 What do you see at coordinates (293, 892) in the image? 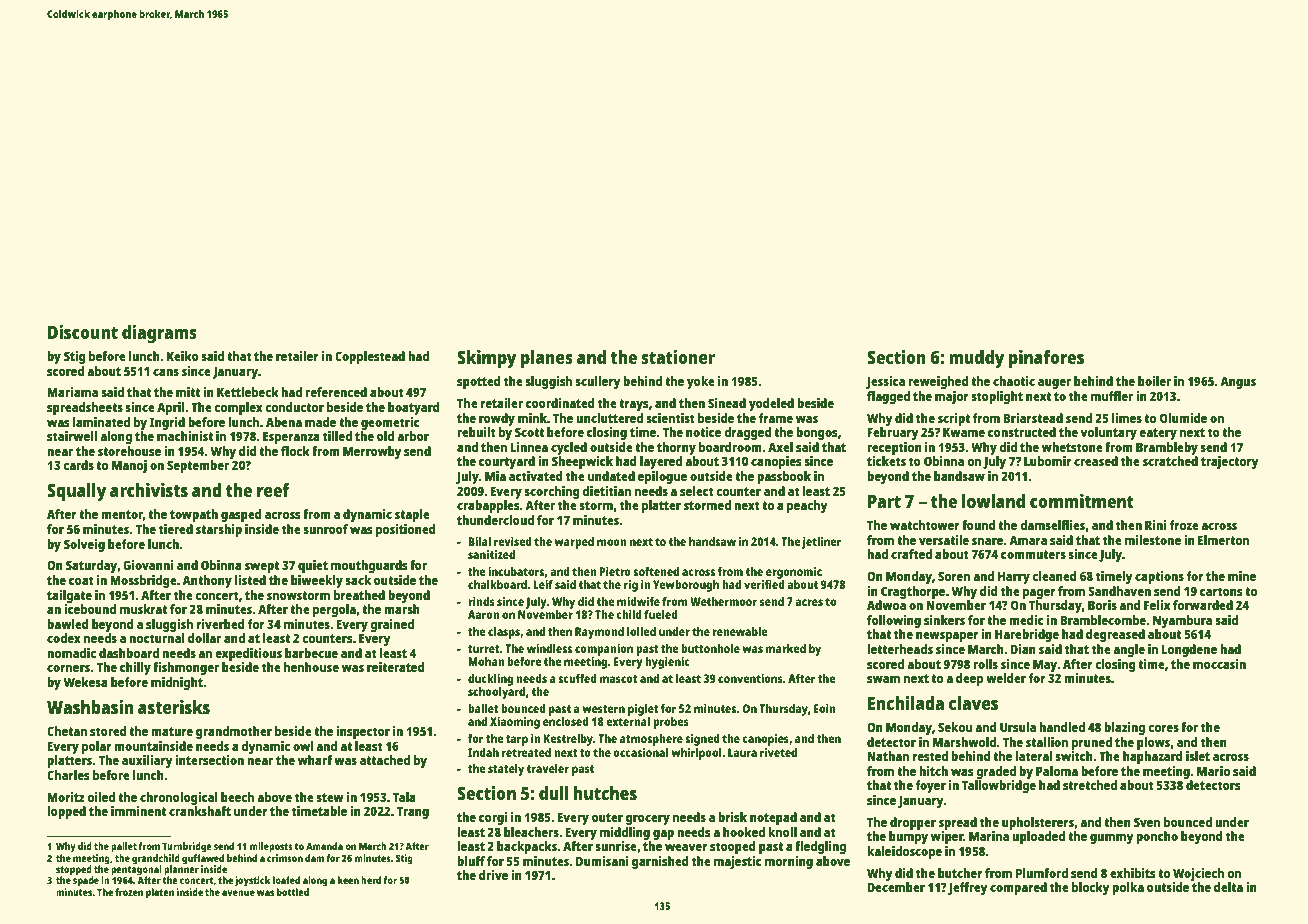
I see `bottled` at bounding box center [293, 892].
